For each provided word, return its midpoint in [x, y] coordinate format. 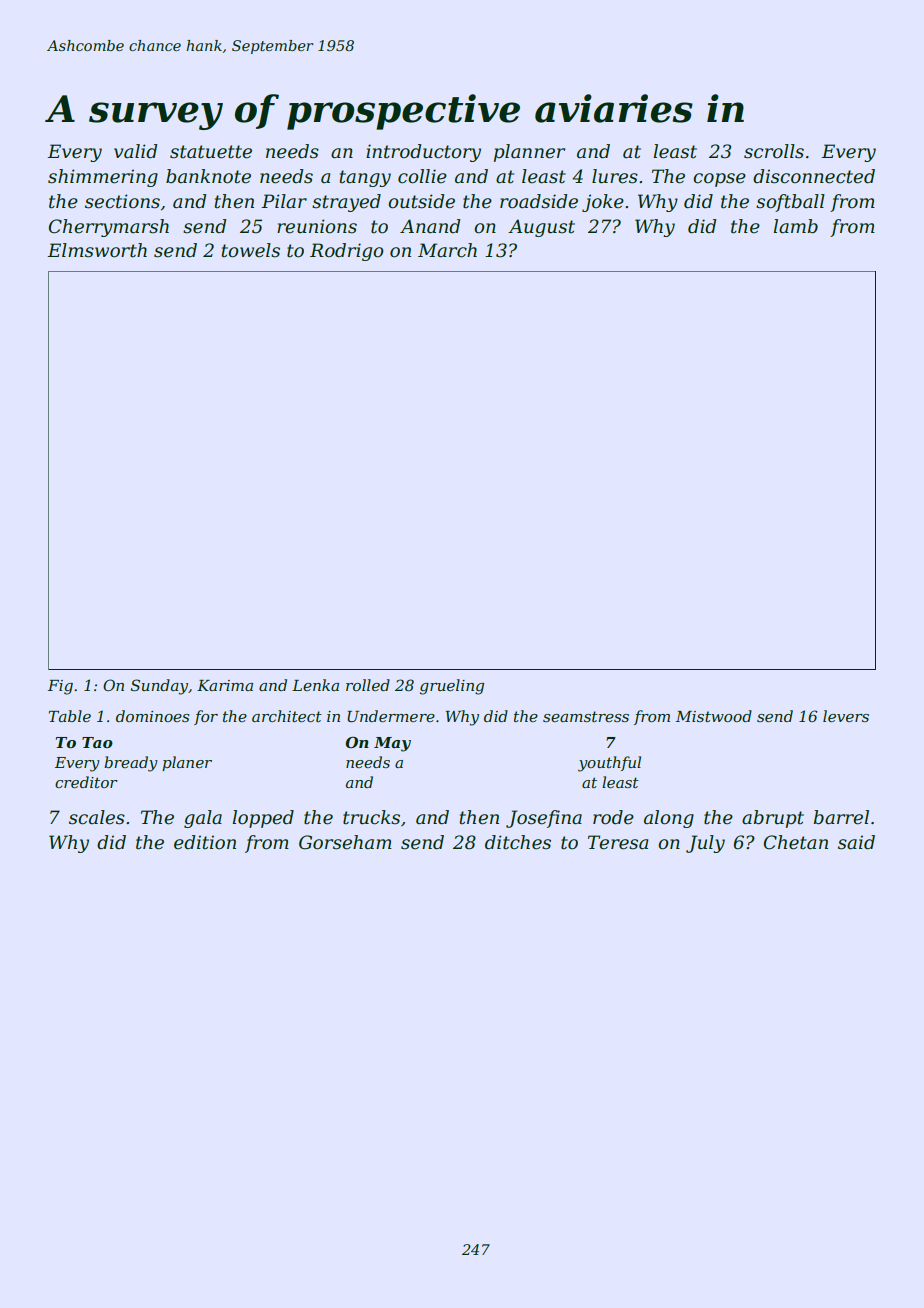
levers [846, 716]
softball [790, 203]
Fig [60, 687]
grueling [452, 687]
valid [135, 151]
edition [205, 842]
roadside [539, 201]
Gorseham [345, 842]
